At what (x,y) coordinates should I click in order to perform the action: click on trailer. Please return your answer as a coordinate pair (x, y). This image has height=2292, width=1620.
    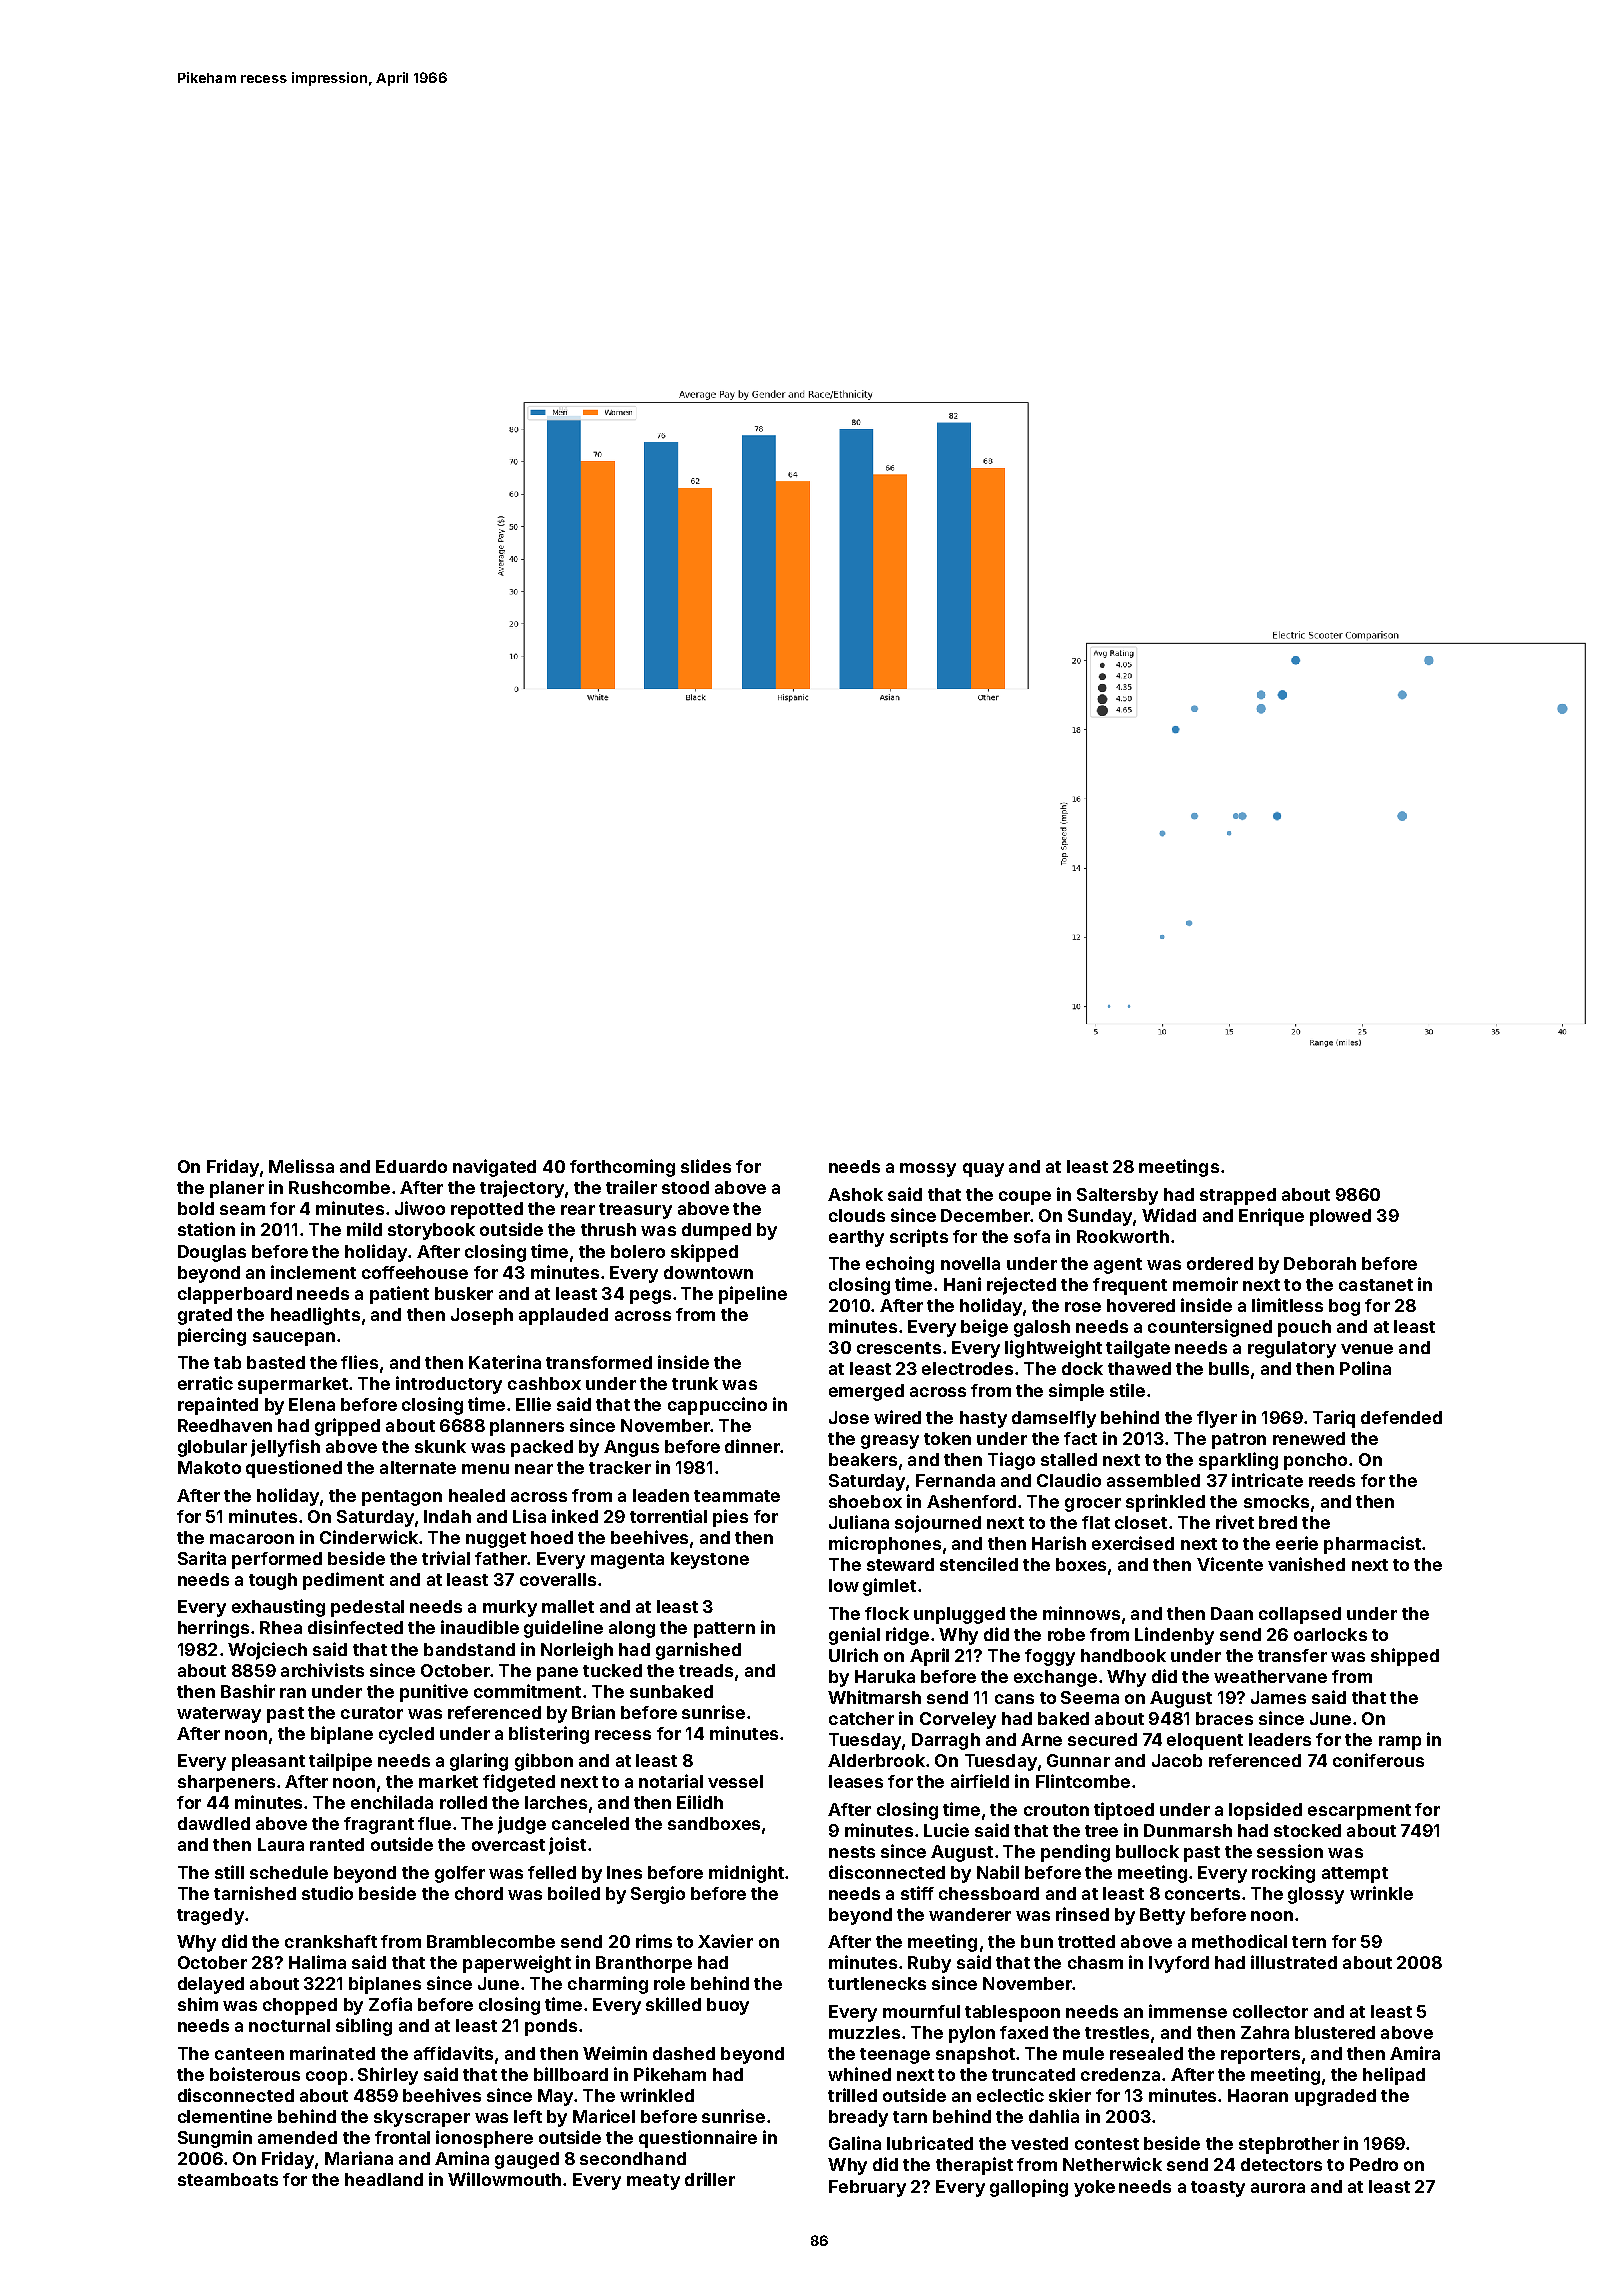
    Looking at the image, I should click on (631, 1187).
